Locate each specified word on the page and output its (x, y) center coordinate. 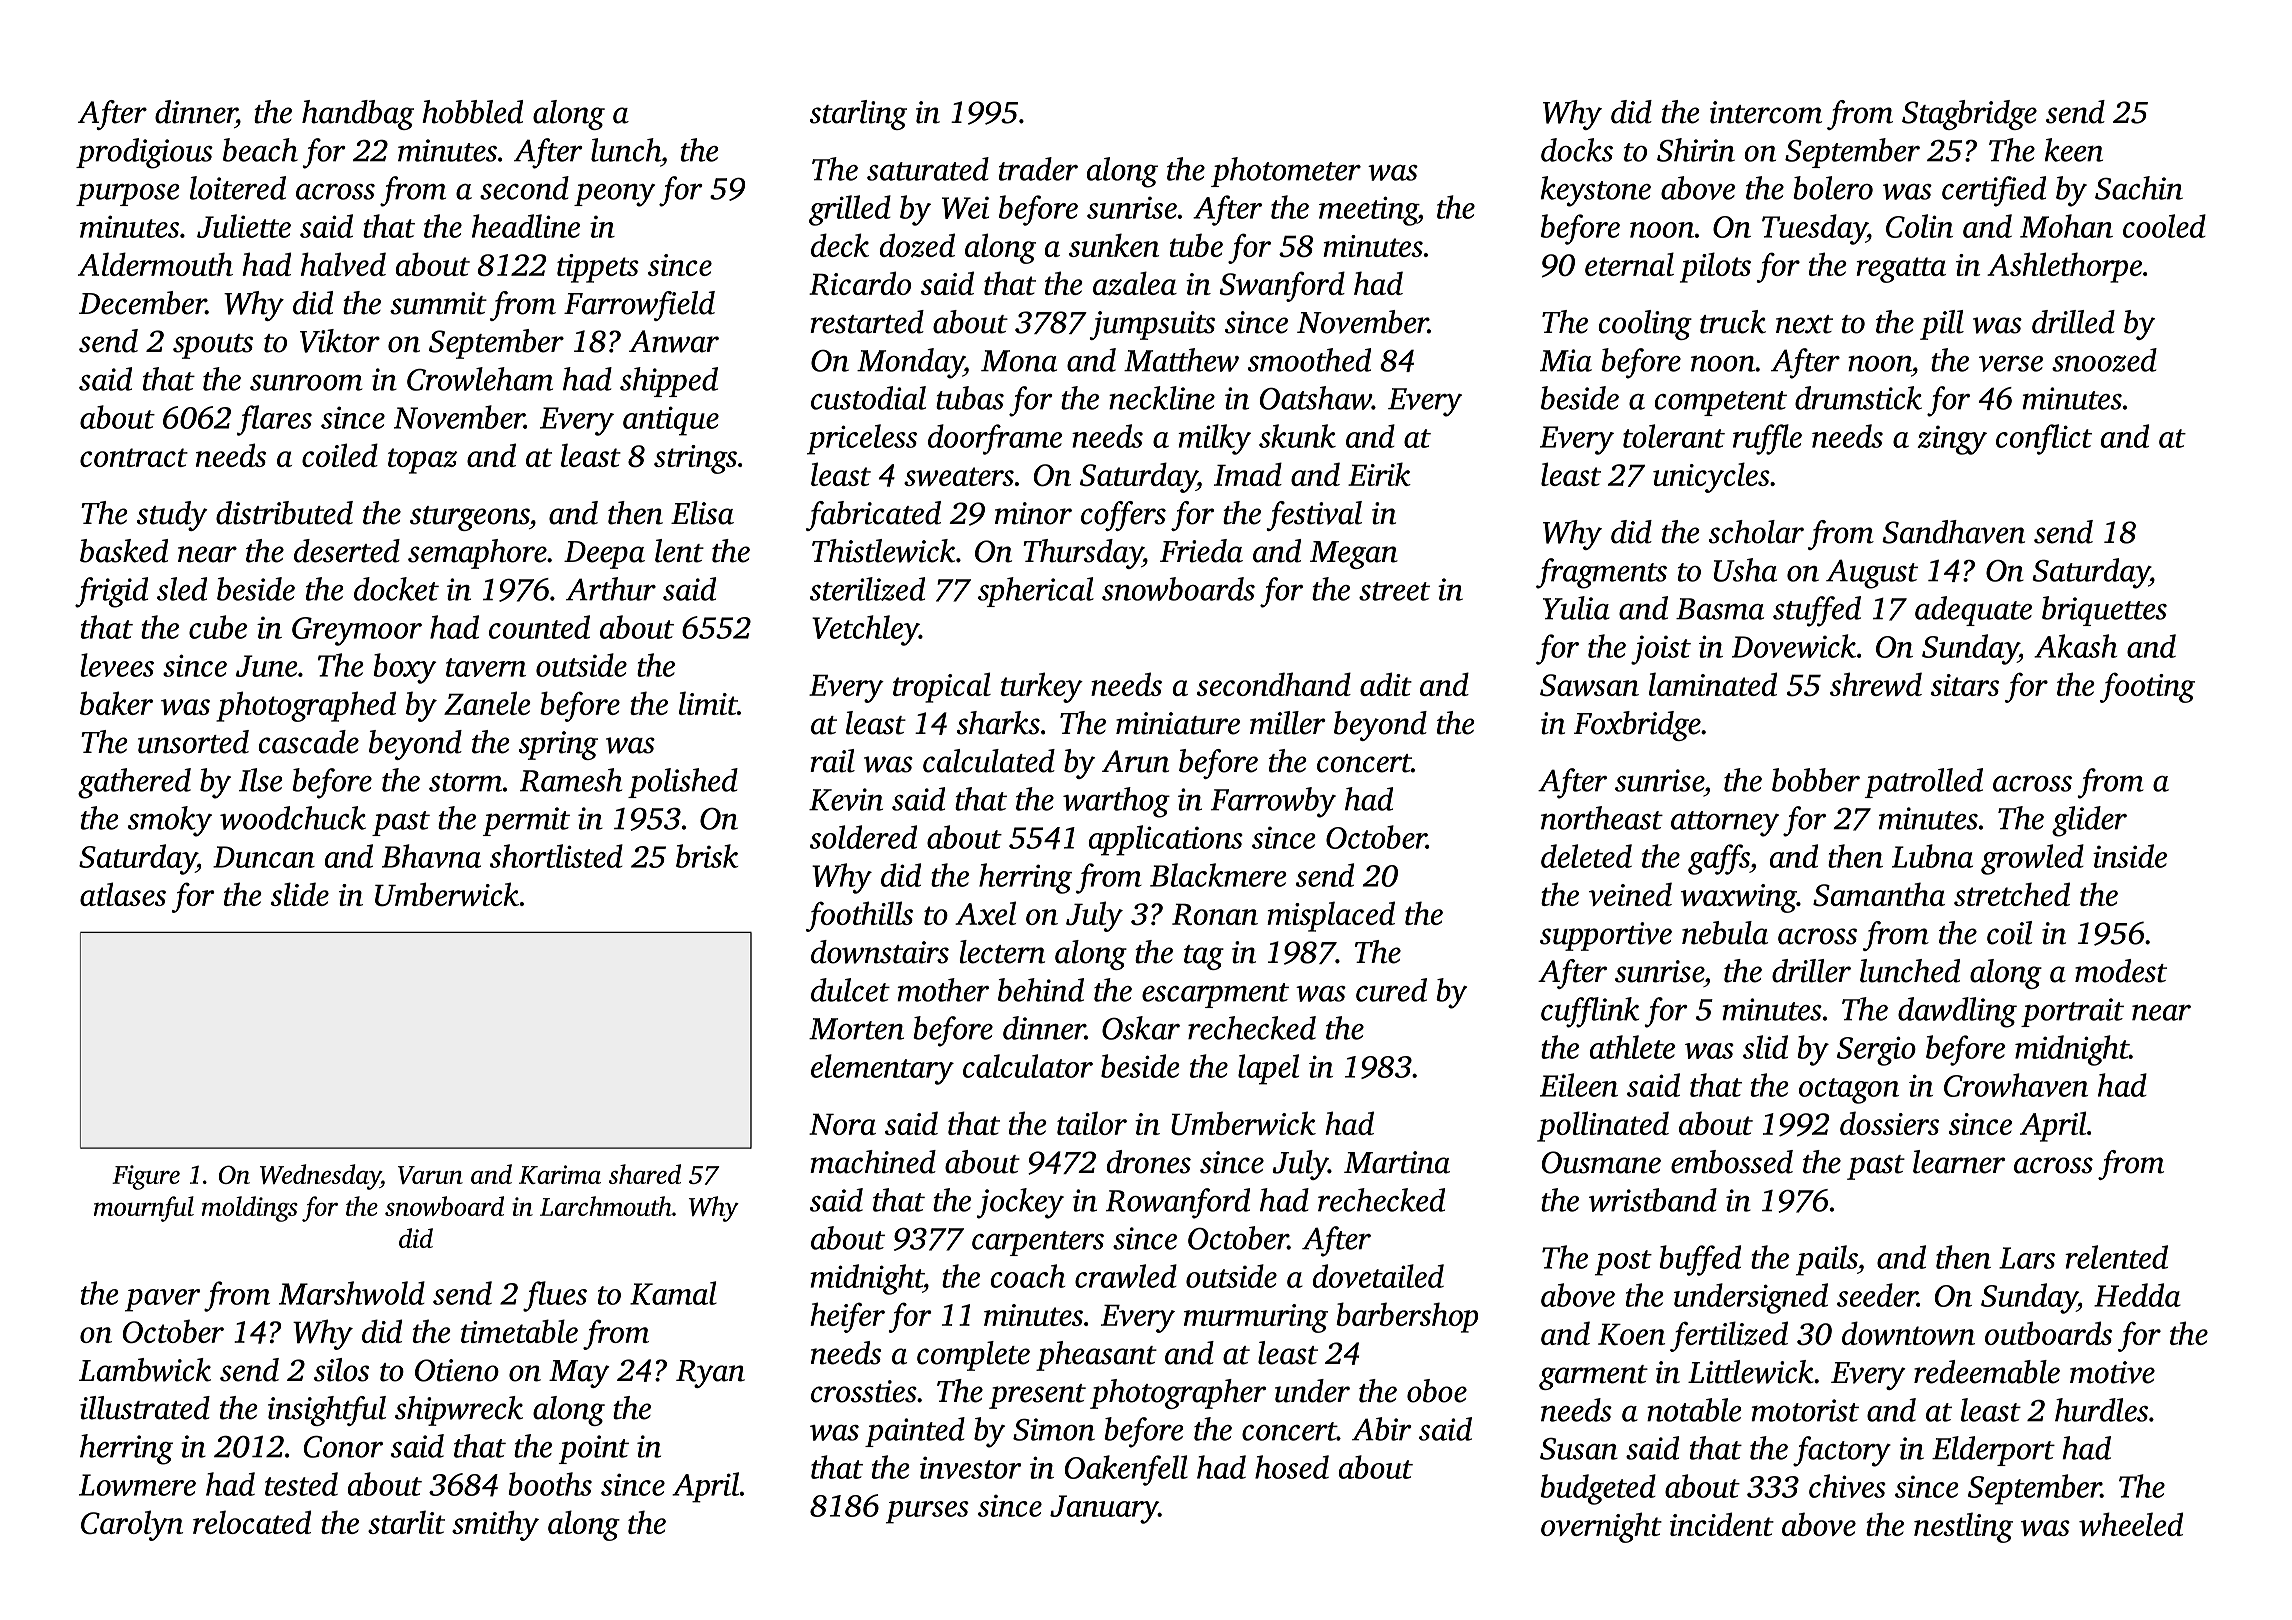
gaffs (1719, 859)
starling (858, 115)
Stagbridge (1969, 115)
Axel (985, 913)
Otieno (457, 1370)
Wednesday (320, 1177)
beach (260, 150)
